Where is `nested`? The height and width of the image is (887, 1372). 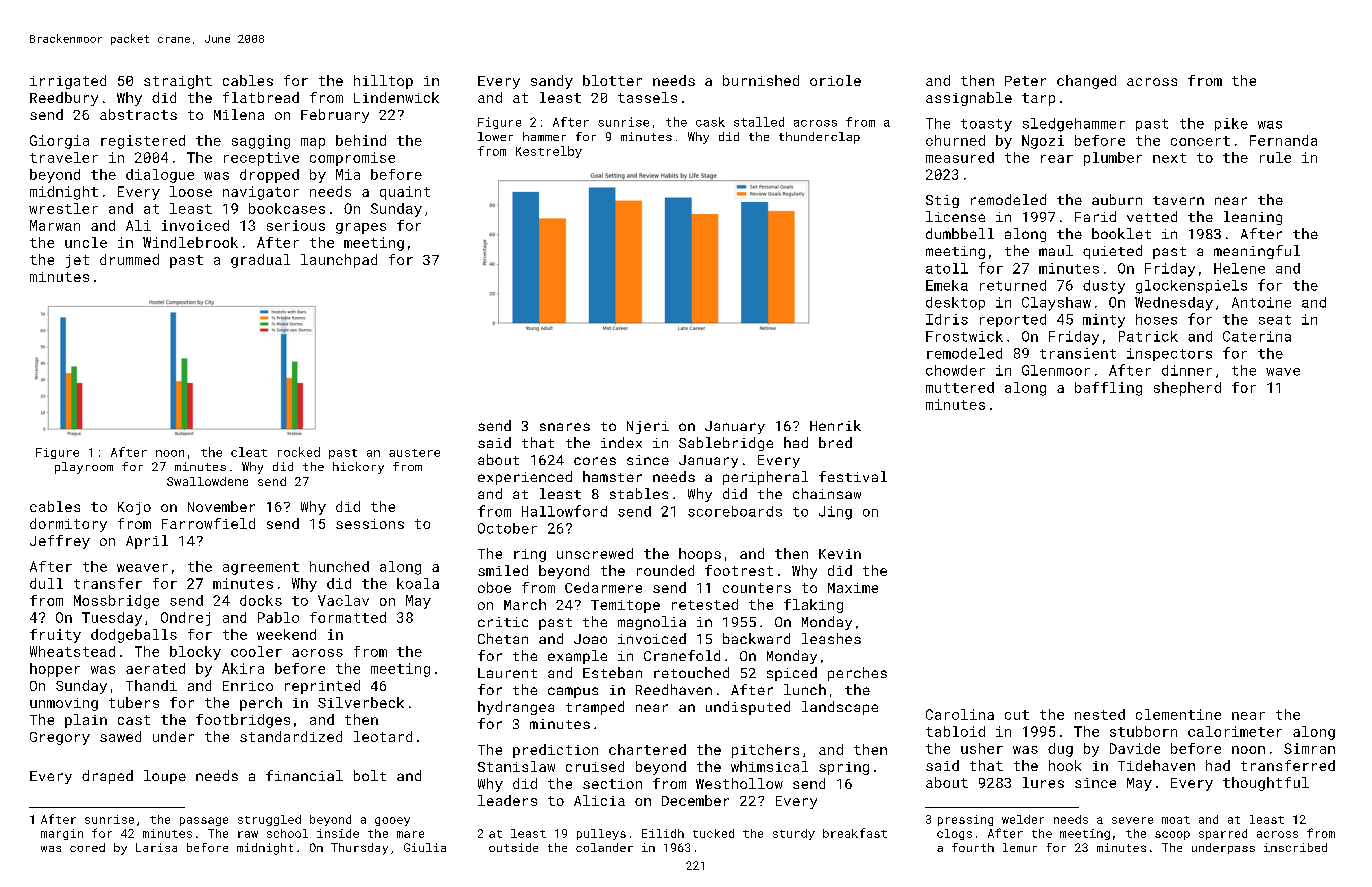
nested is located at coordinates (1100, 714).
